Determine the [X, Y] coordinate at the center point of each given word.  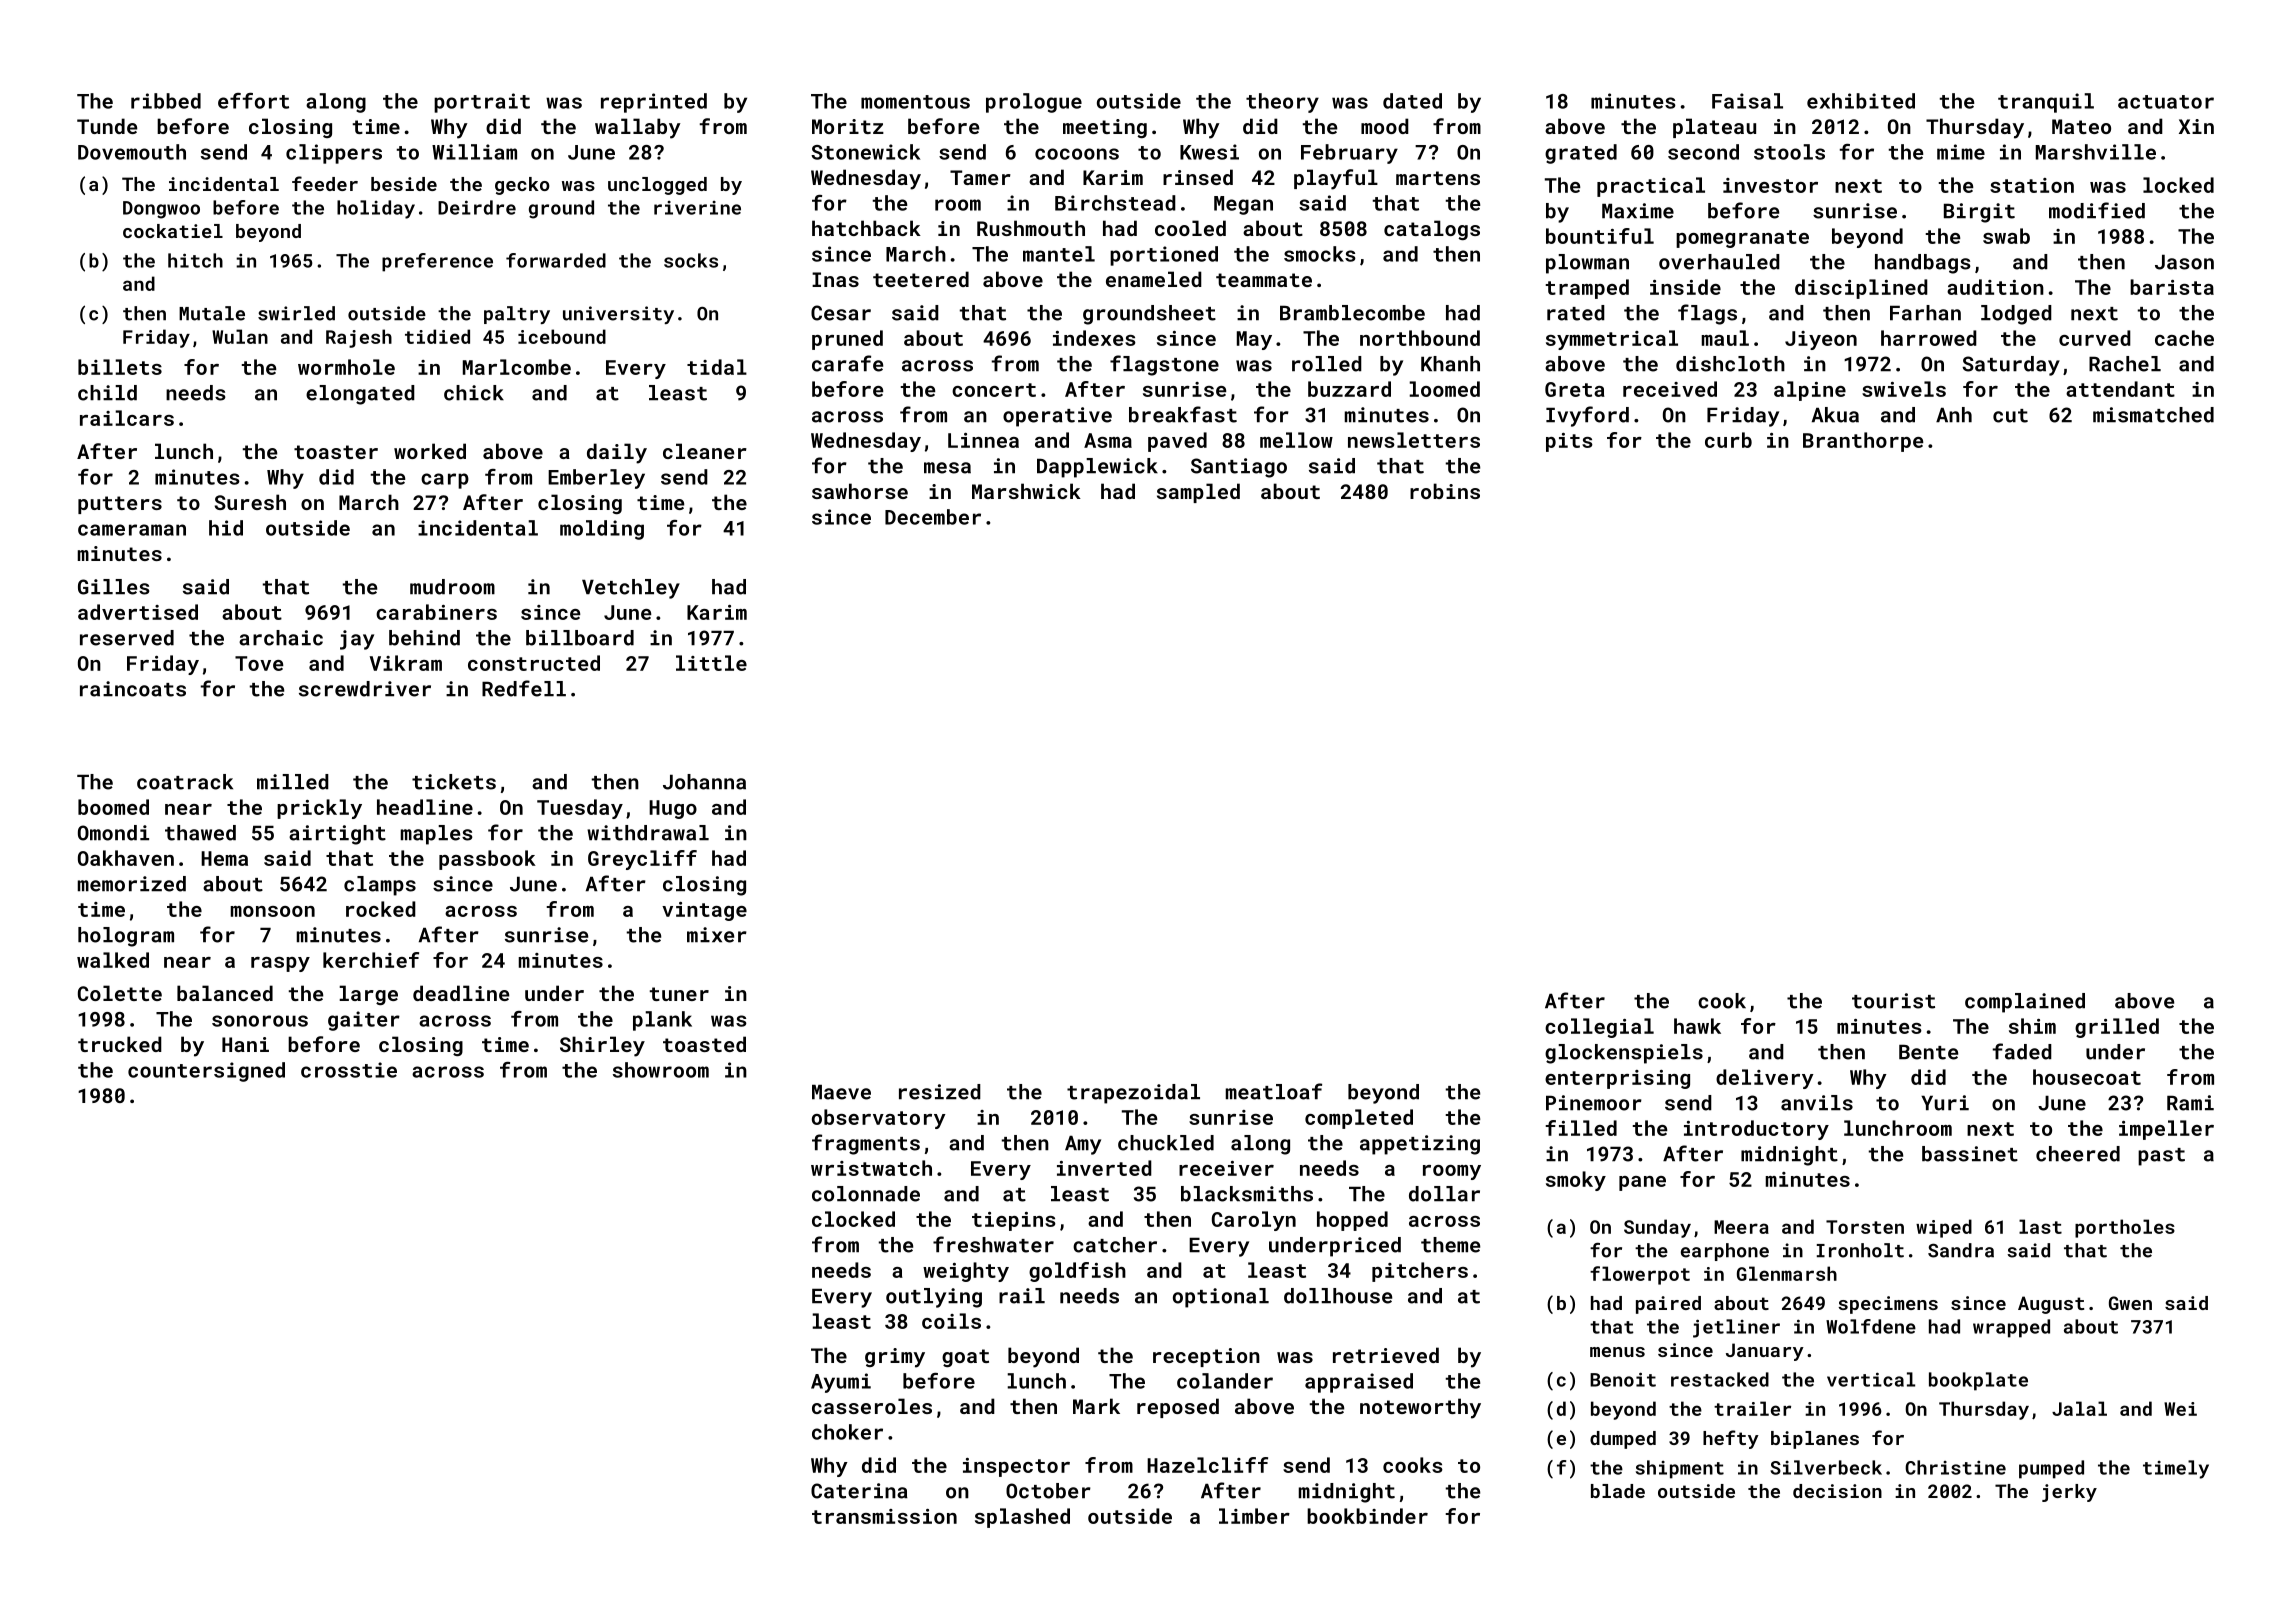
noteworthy [1420, 1408]
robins [1445, 491]
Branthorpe [1863, 442]
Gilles [114, 587]
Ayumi [841, 1383]
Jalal [2079, 1408]
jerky [2069, 1493]
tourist [1893, 1001]
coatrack [185, 782]
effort [253, 101]
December [933, 517]
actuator [2166, 102]
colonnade [866, 1194]
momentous [915, 102]
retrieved [1386, 1355]
